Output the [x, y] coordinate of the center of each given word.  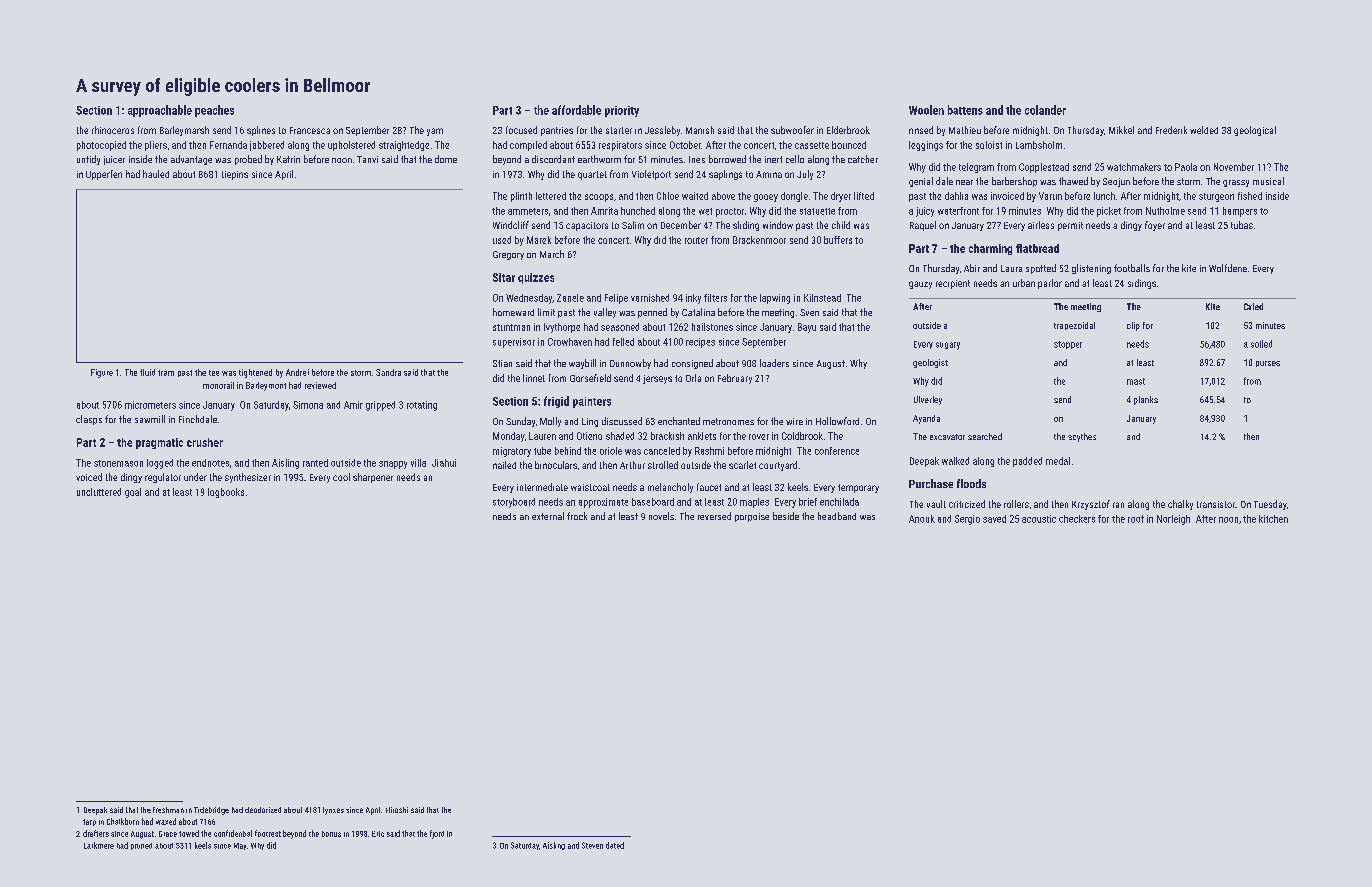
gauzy [920, 285]
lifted [864, 196]
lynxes [333, 811]
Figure [102, 373]
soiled [1261, 344]
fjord [437, 834]
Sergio [967, 520]
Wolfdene [1228, 268]
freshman [168, 810]
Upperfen [104, 175]
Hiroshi [397, 810]
